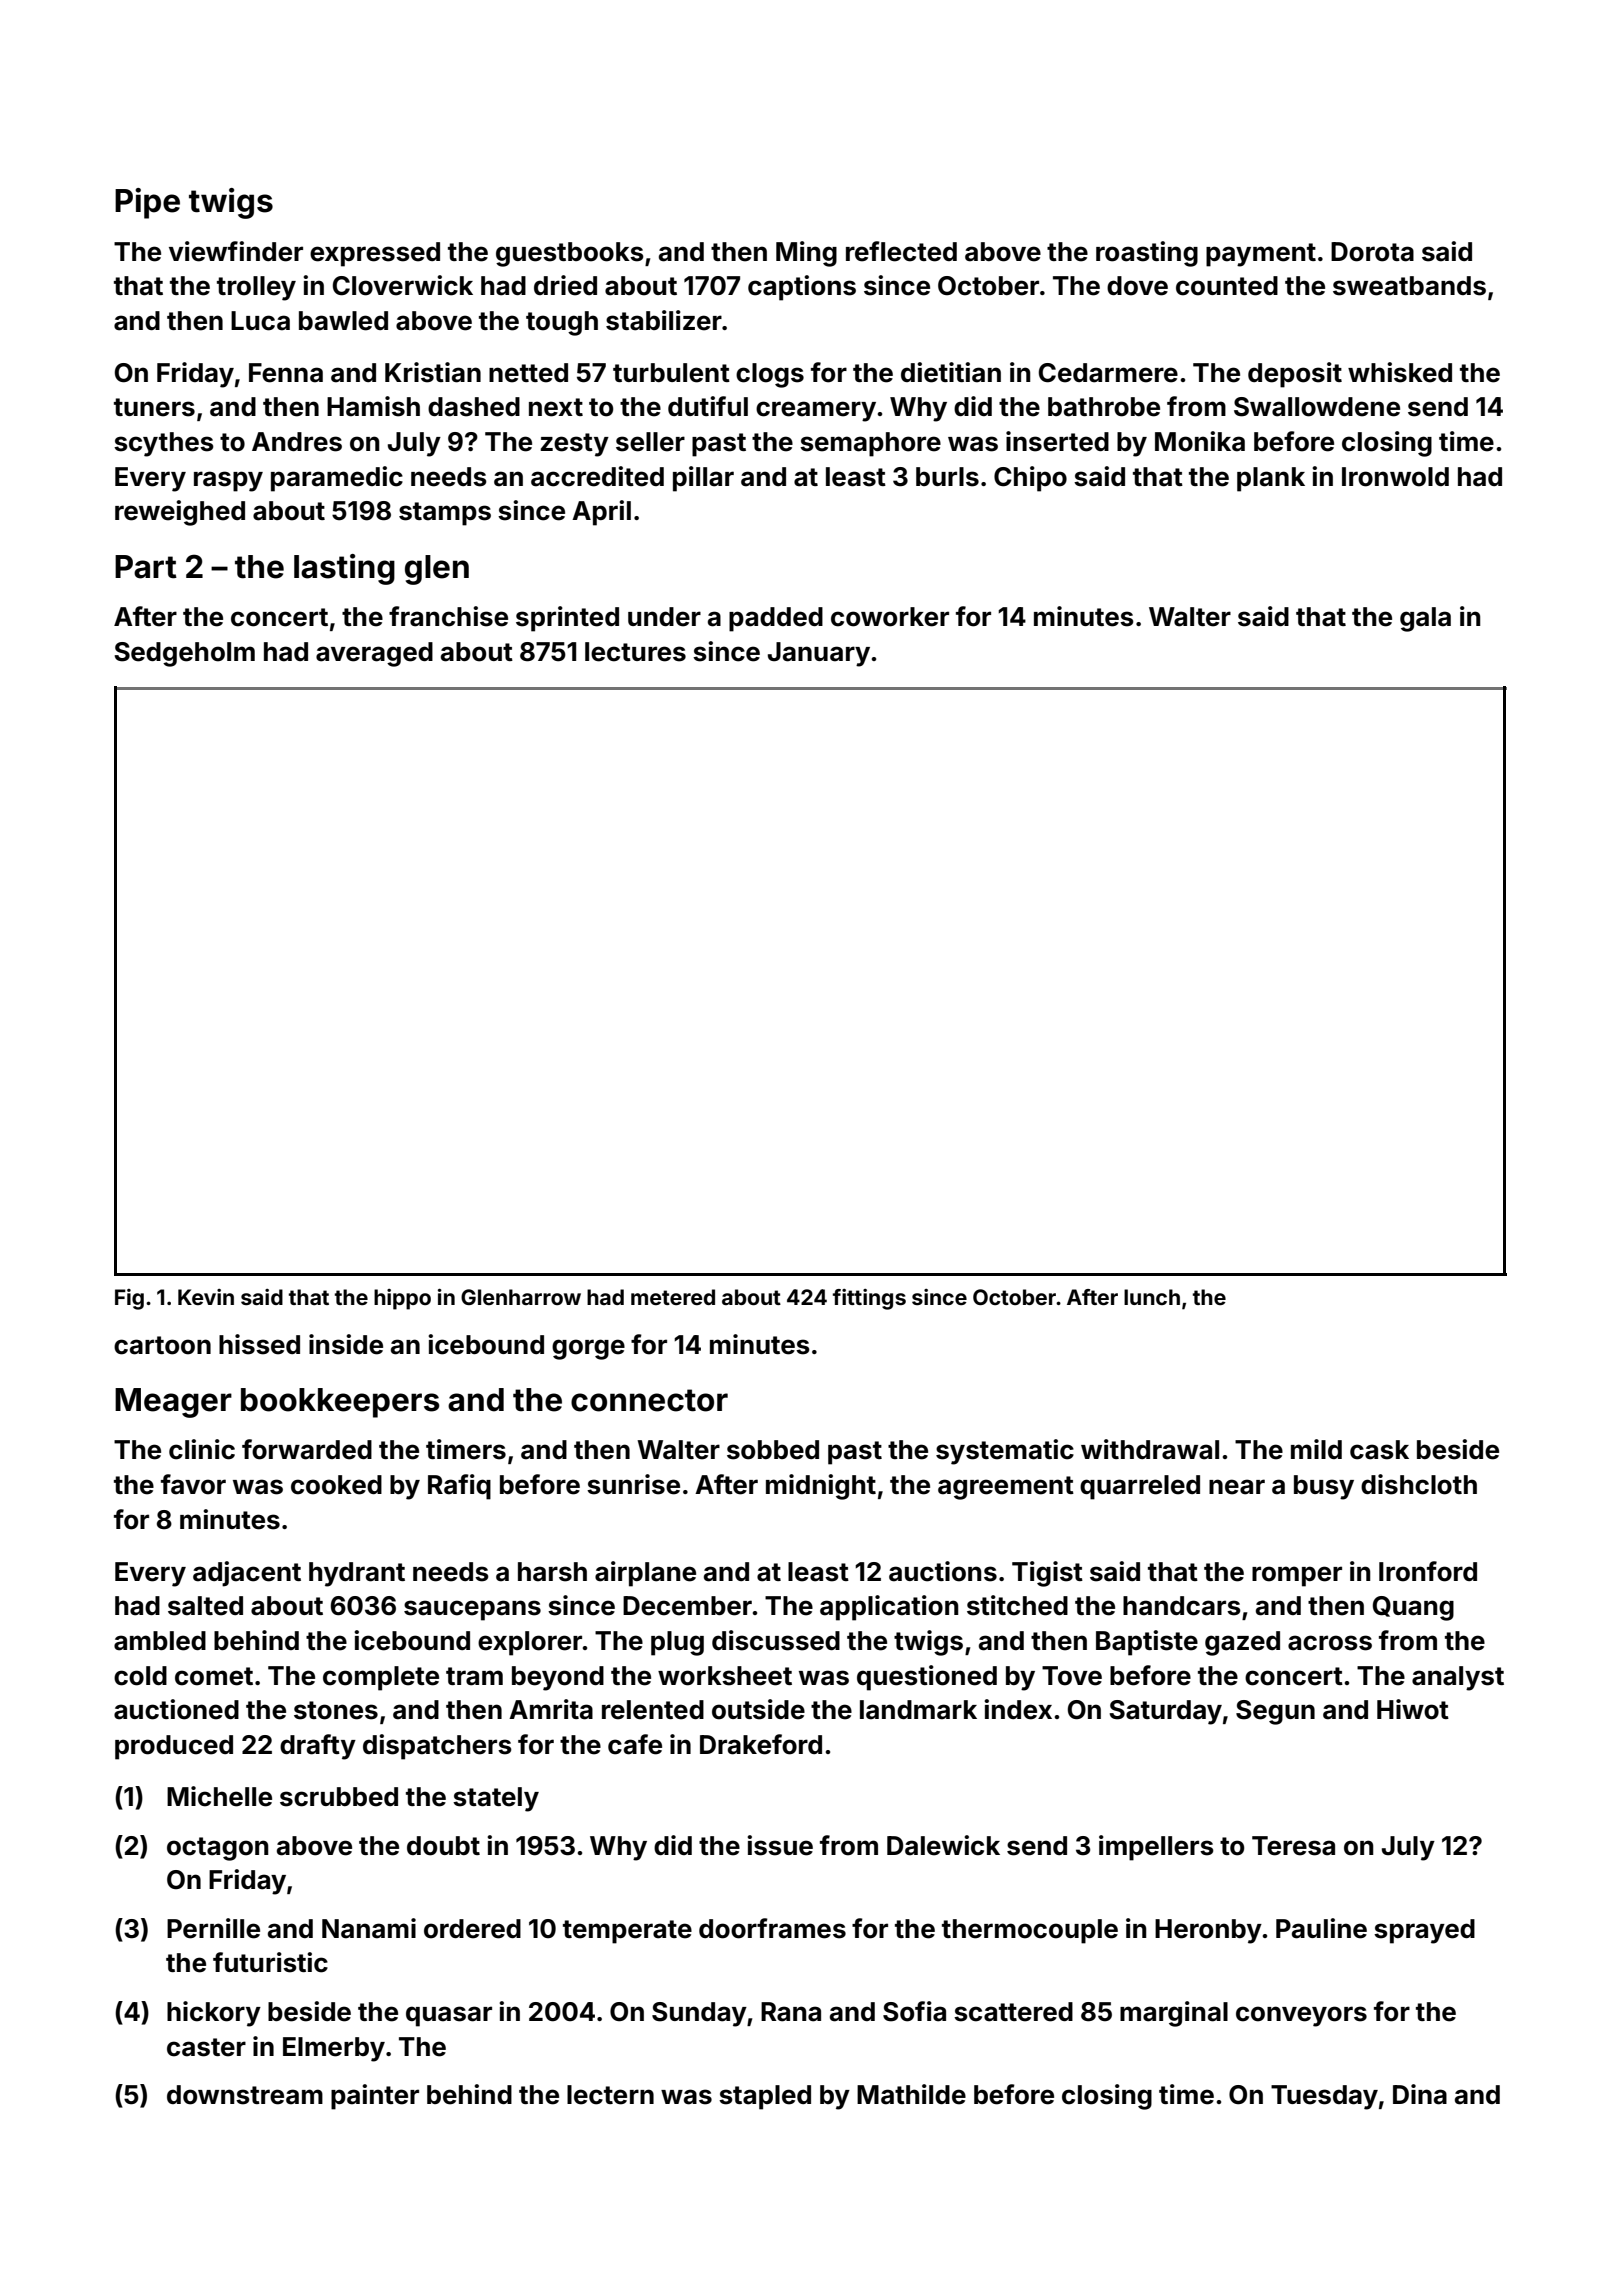 This document has width=1620, height=2292. I want to click on gala, so click(1425, 619).
